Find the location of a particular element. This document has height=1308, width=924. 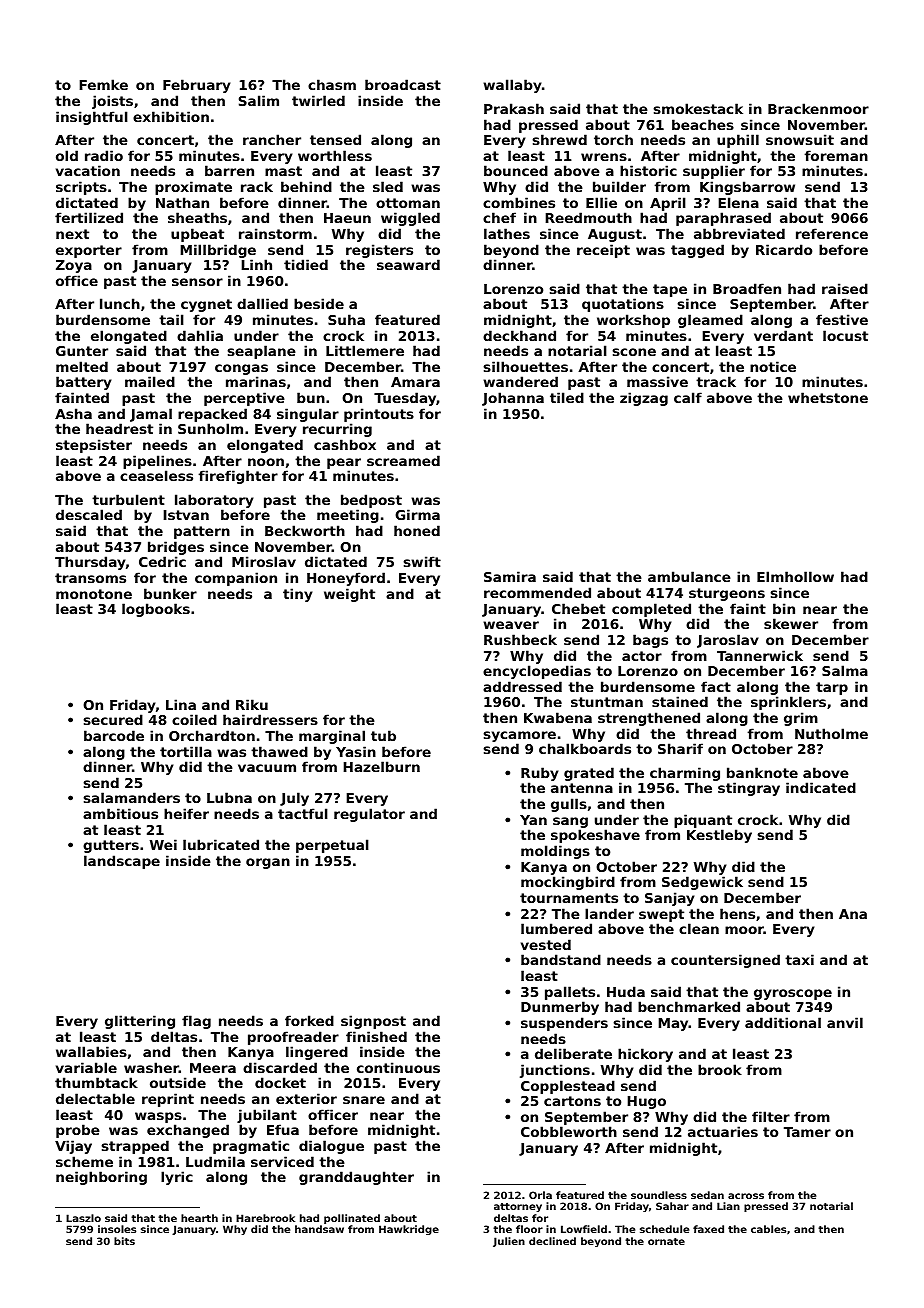

exhibition is located at coordinates (171, 116).
